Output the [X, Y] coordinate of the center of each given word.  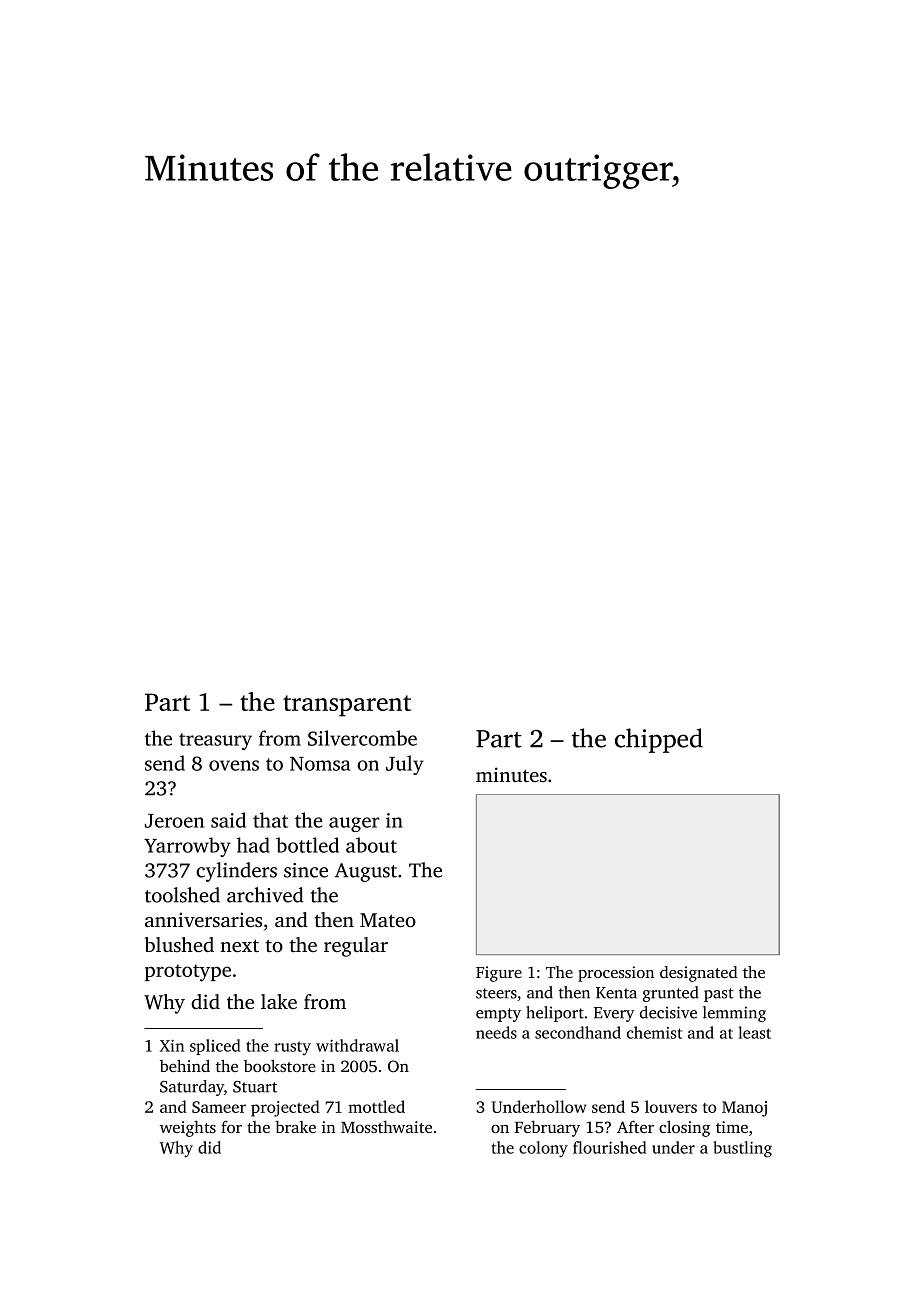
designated [698, 974]
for [231, 1127]
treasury [215, 741]
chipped [659, 740]
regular [356, 947]
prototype [188, 973]
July [405, 765]
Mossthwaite [386, 1127]
